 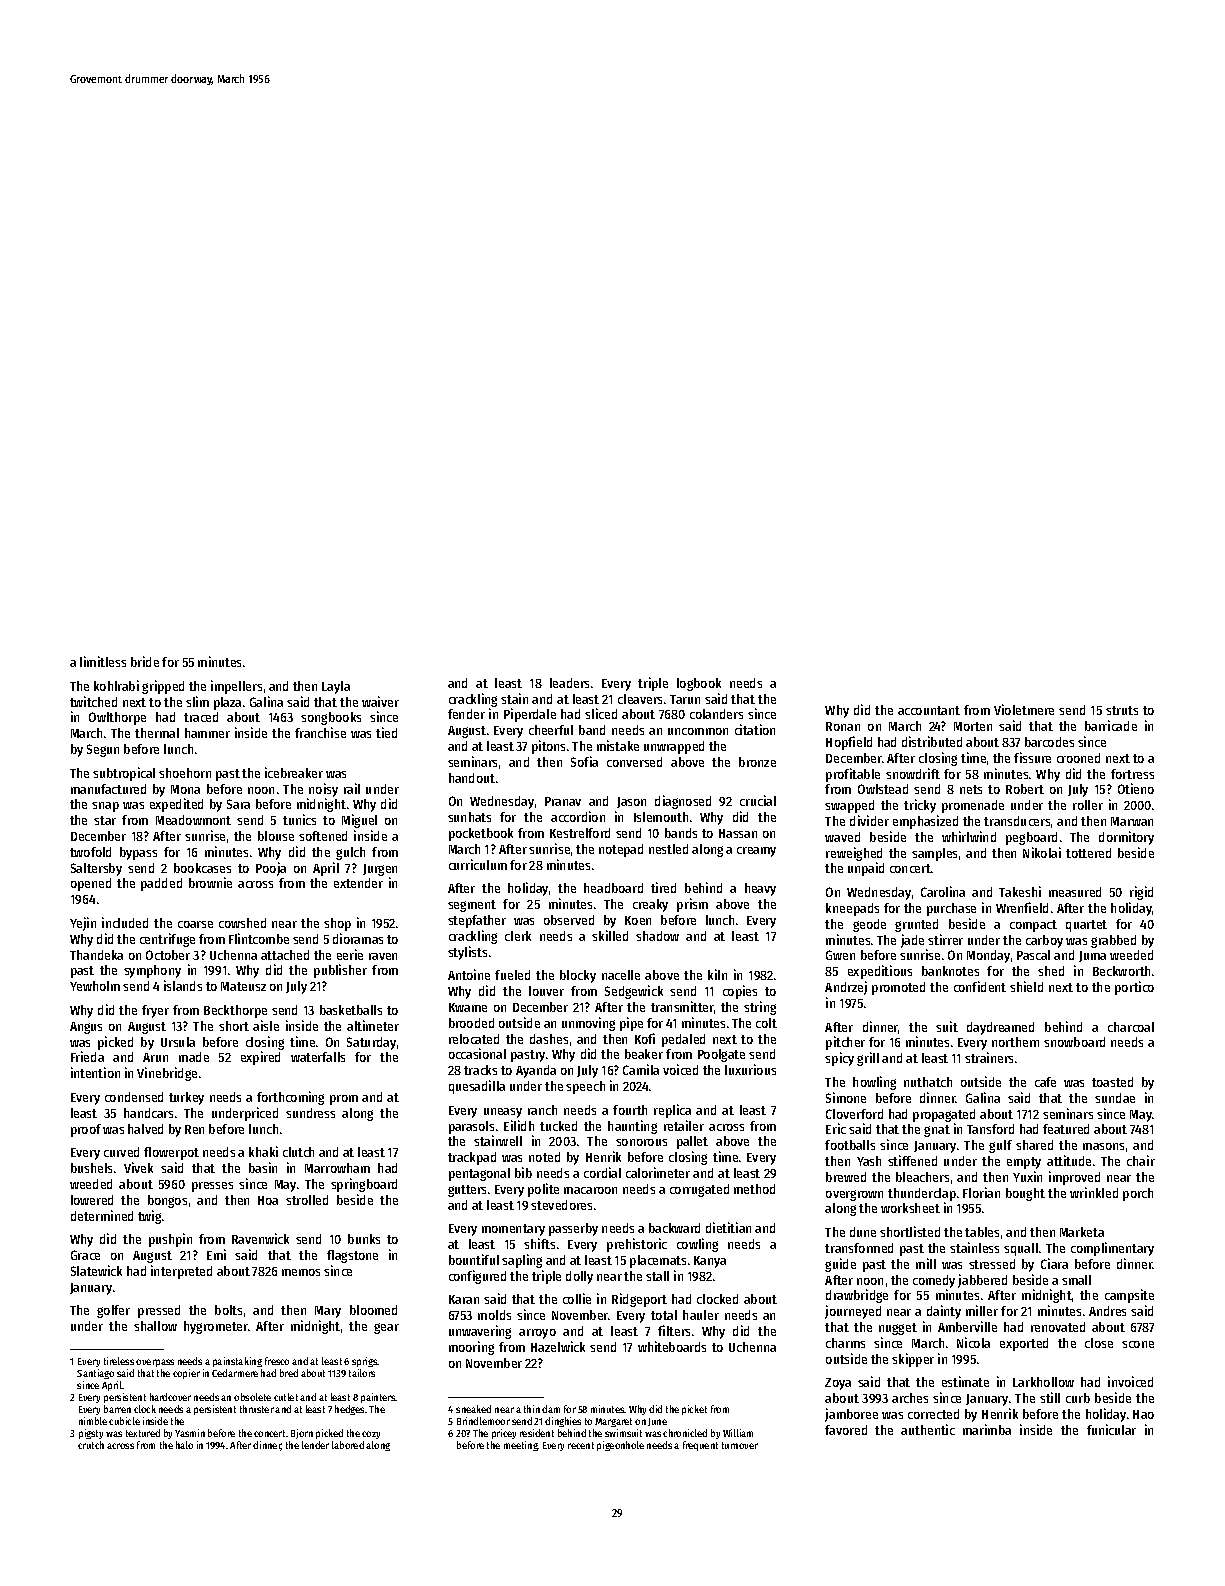 I want to click on drawbridge, so click(x=857, y=1296).
